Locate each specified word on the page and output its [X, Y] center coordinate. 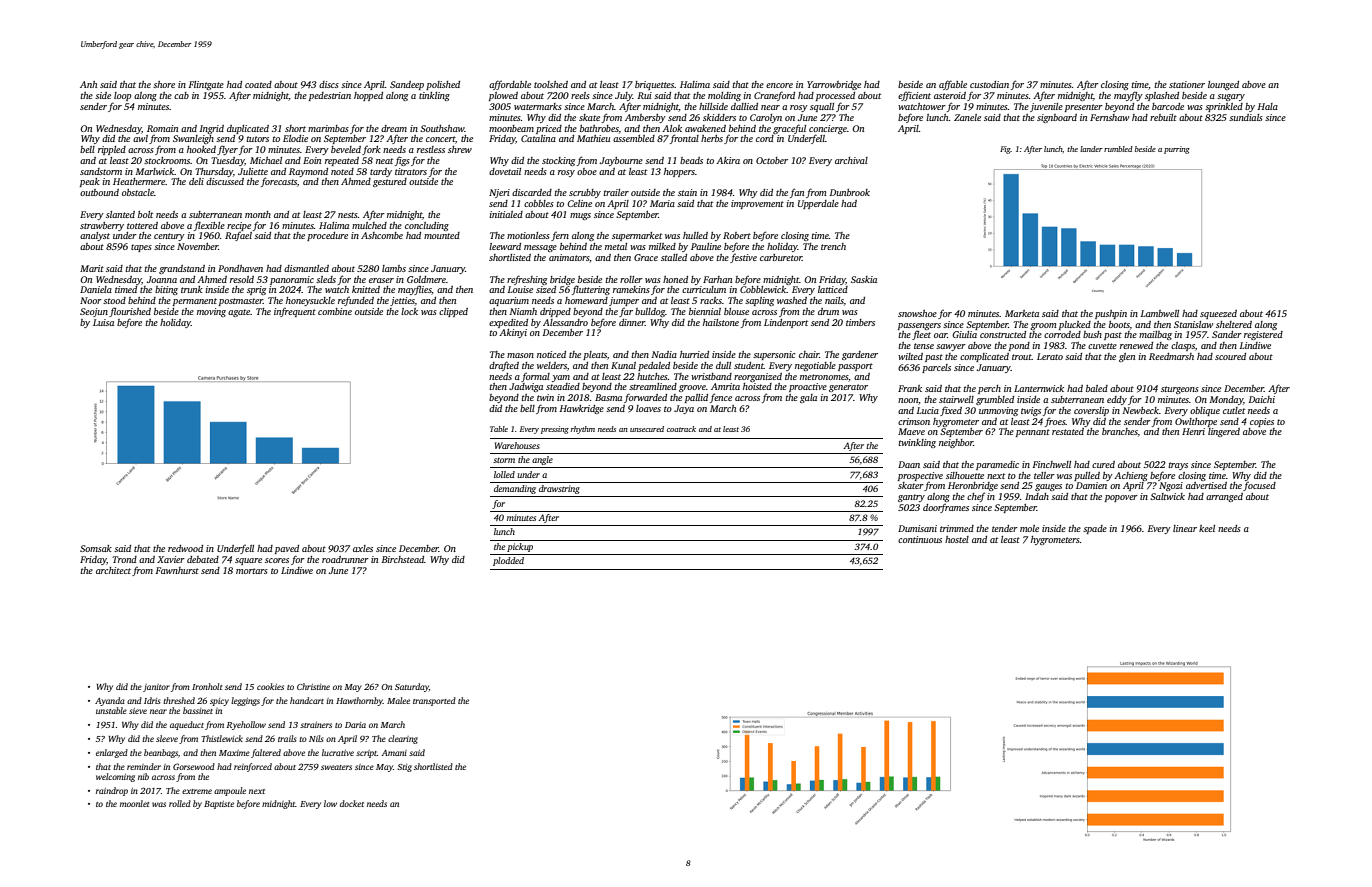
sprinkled [1224, 107]
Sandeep [407, 85]
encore [779, 85]
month [258, 214]
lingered [1224, 432]
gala [808, 398]
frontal [684, 139]
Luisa [103, 322]
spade [1095, 529]
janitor [156, 688]
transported [434, 701]
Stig [404, 768]
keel [1207, 528]
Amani [394, 753]
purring [1177, 150]
